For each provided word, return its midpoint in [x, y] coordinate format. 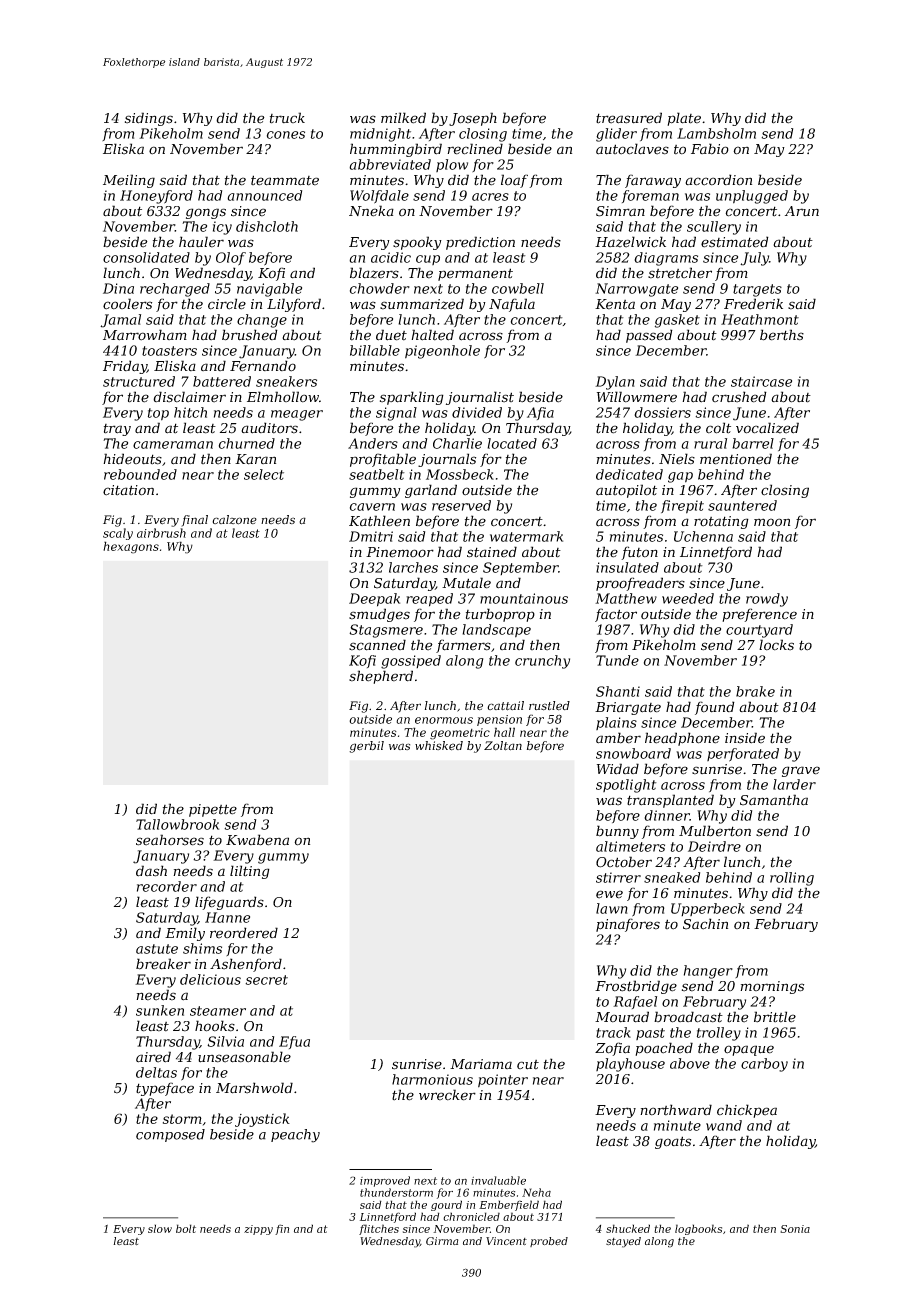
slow [160, 1228]
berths [782, 335]
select [264, 474]
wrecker [447, 1095]
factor [616, 615]
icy [222, 228]
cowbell [518, 288]
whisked [439, 746]
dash [151, 871]
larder [794, 784]
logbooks [698, 1229]
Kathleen [379, 521]
